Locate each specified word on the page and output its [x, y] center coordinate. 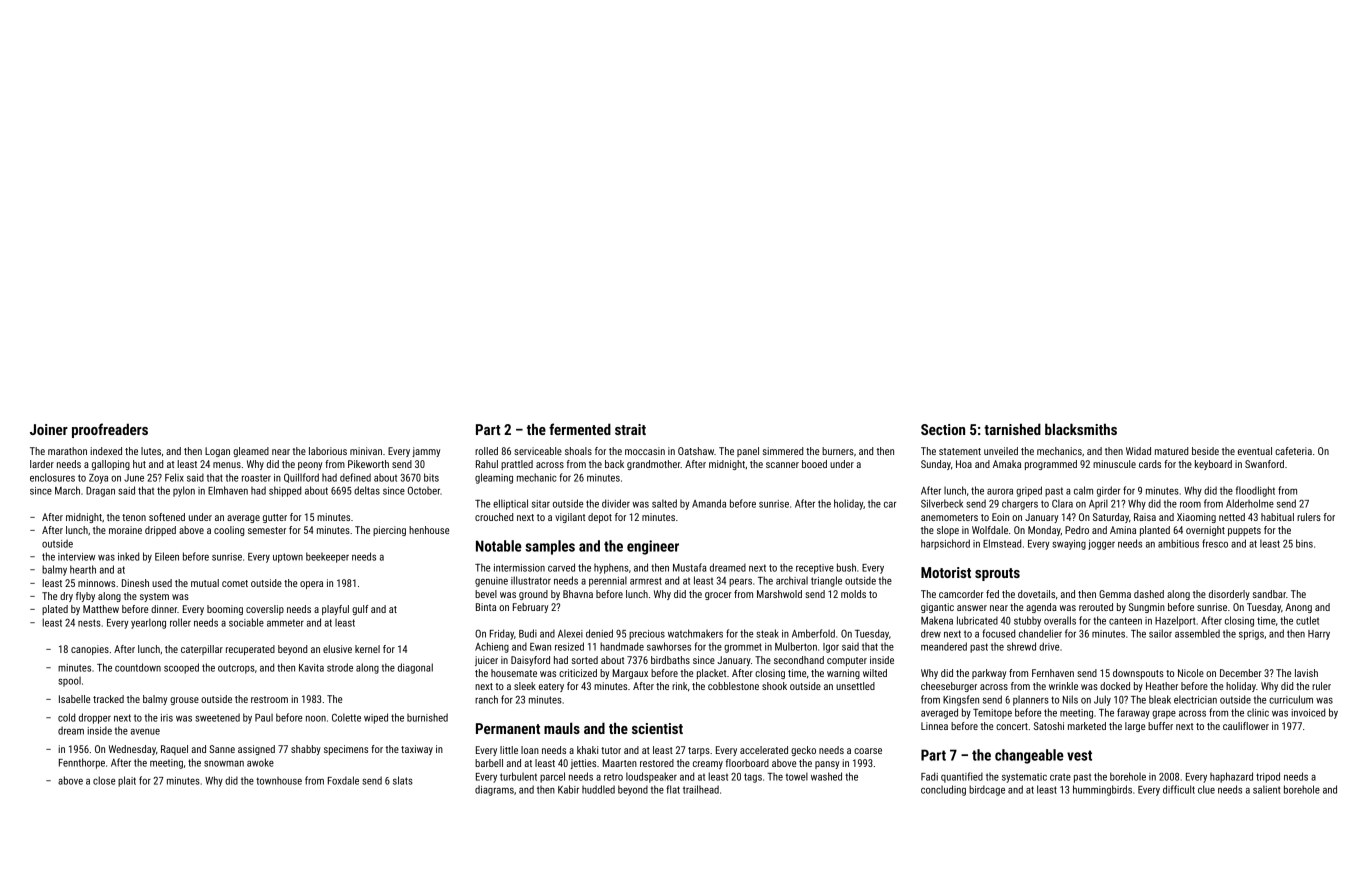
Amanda [709, 503]
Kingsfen [961, 700]
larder [42, 464]
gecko [803, 751]
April [1098, 504]
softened [167, 517]
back [614, 464]
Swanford [1264, 464]
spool [69, 681]
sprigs [1251, 635]
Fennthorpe [82, 763]
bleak [1160, 699]
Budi [528, 633]
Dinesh [135, 583]
